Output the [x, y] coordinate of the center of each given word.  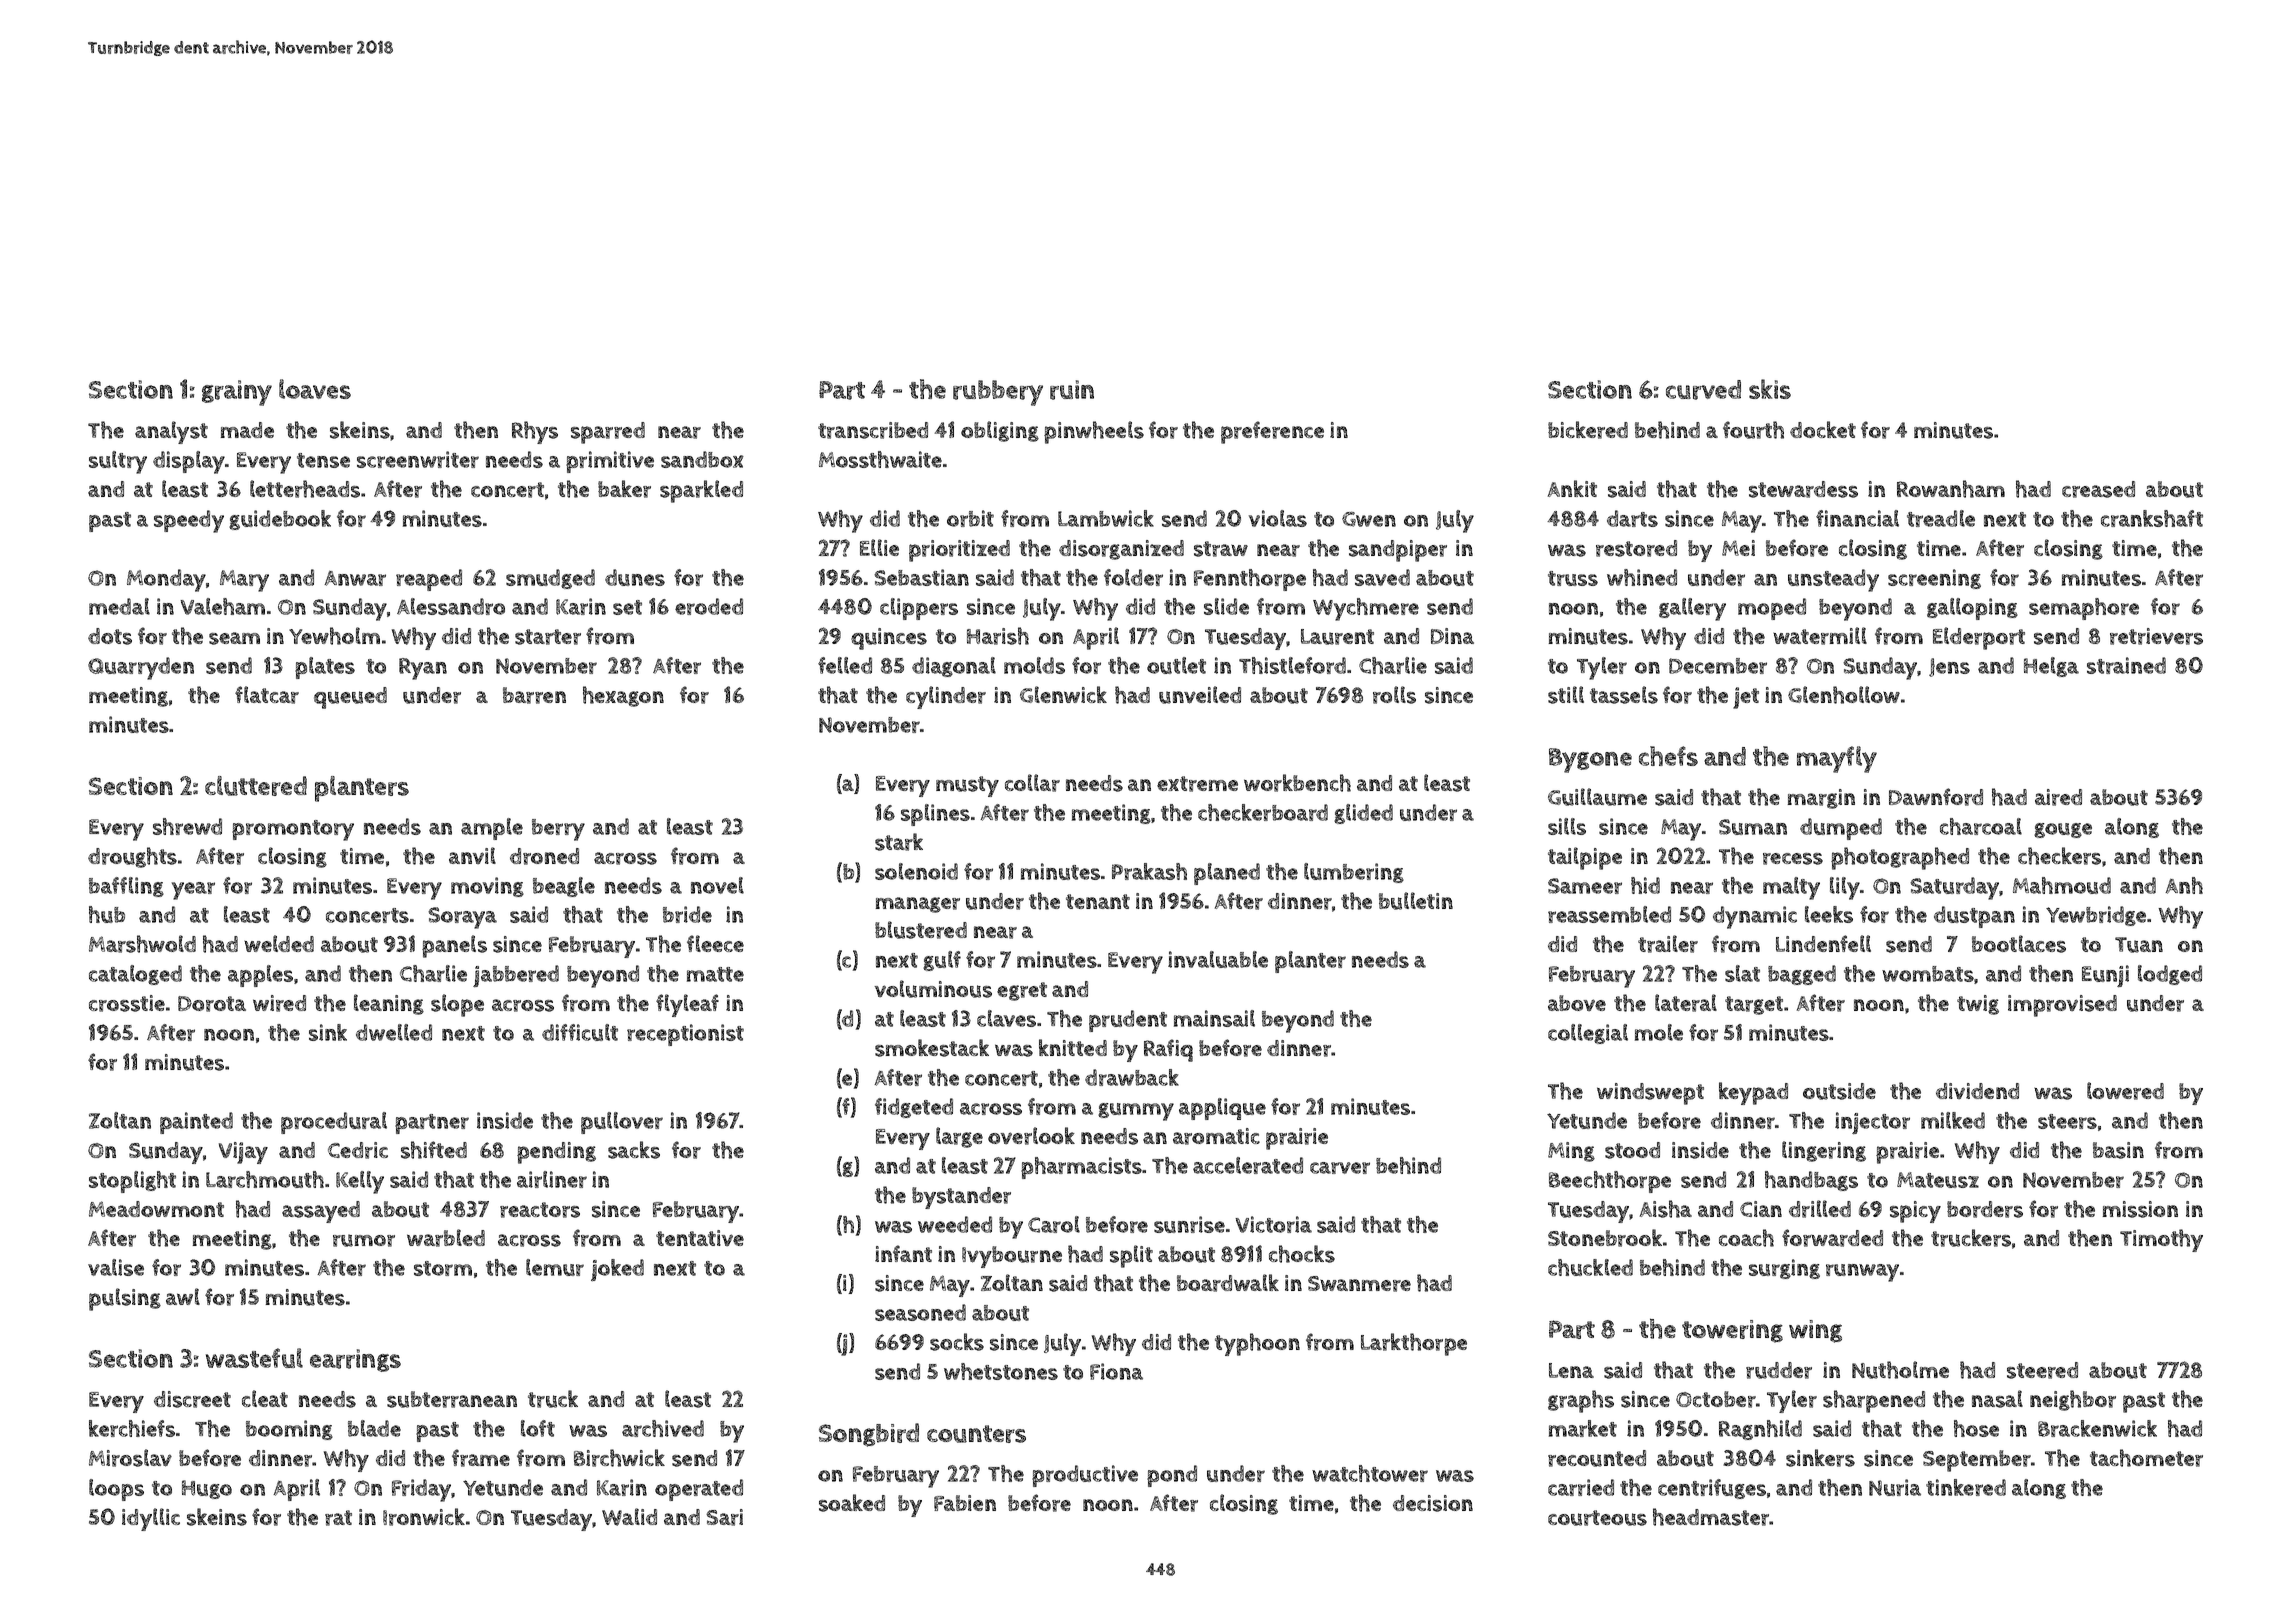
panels [454, 946]
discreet [192, 1399]
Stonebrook [1605, 1238]
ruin [1072, 390]
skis [1770, 389]
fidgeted [914, 1108]
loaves [315, 389]
